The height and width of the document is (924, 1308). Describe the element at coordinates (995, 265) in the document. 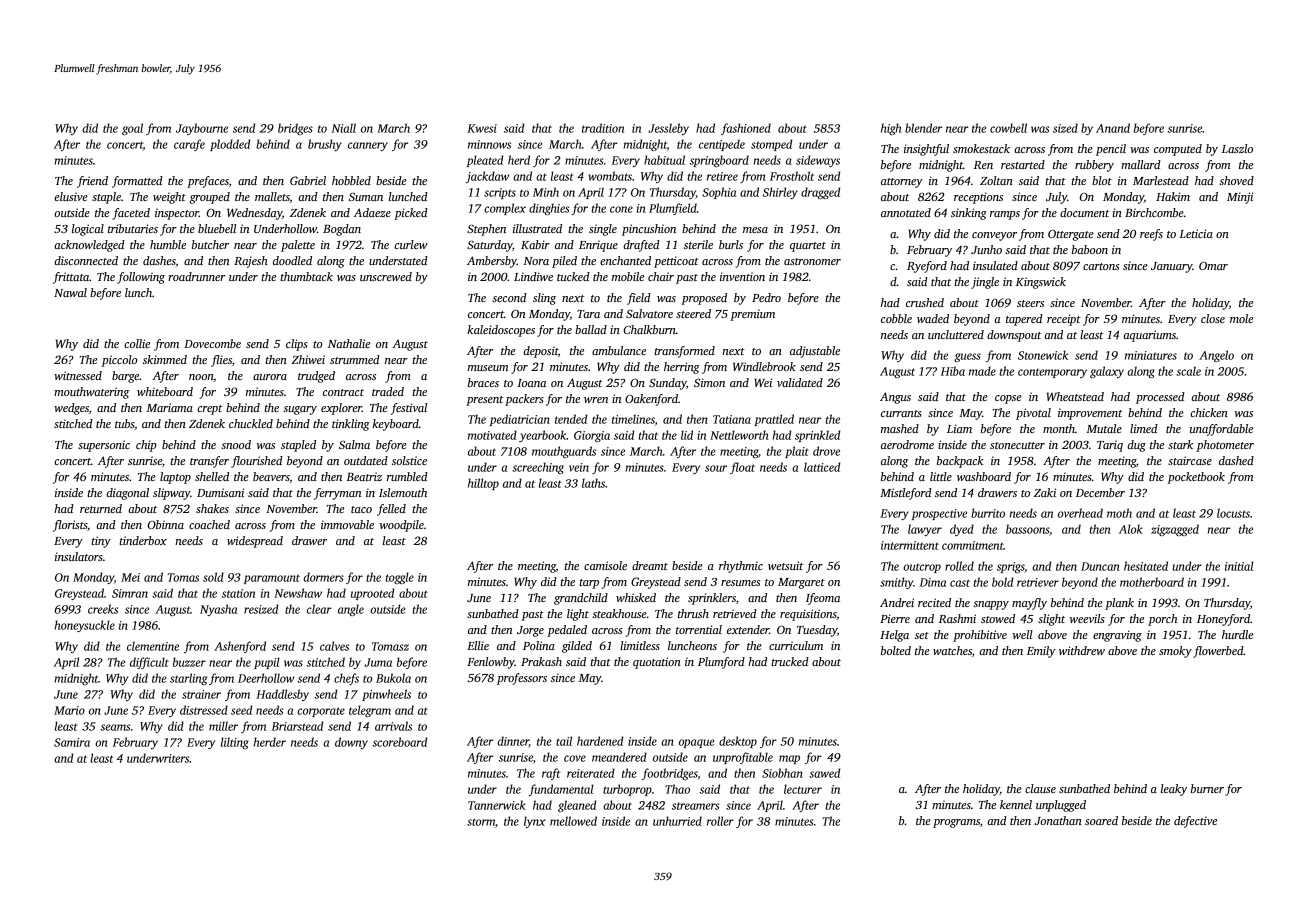

I see `insulated` at that location.
